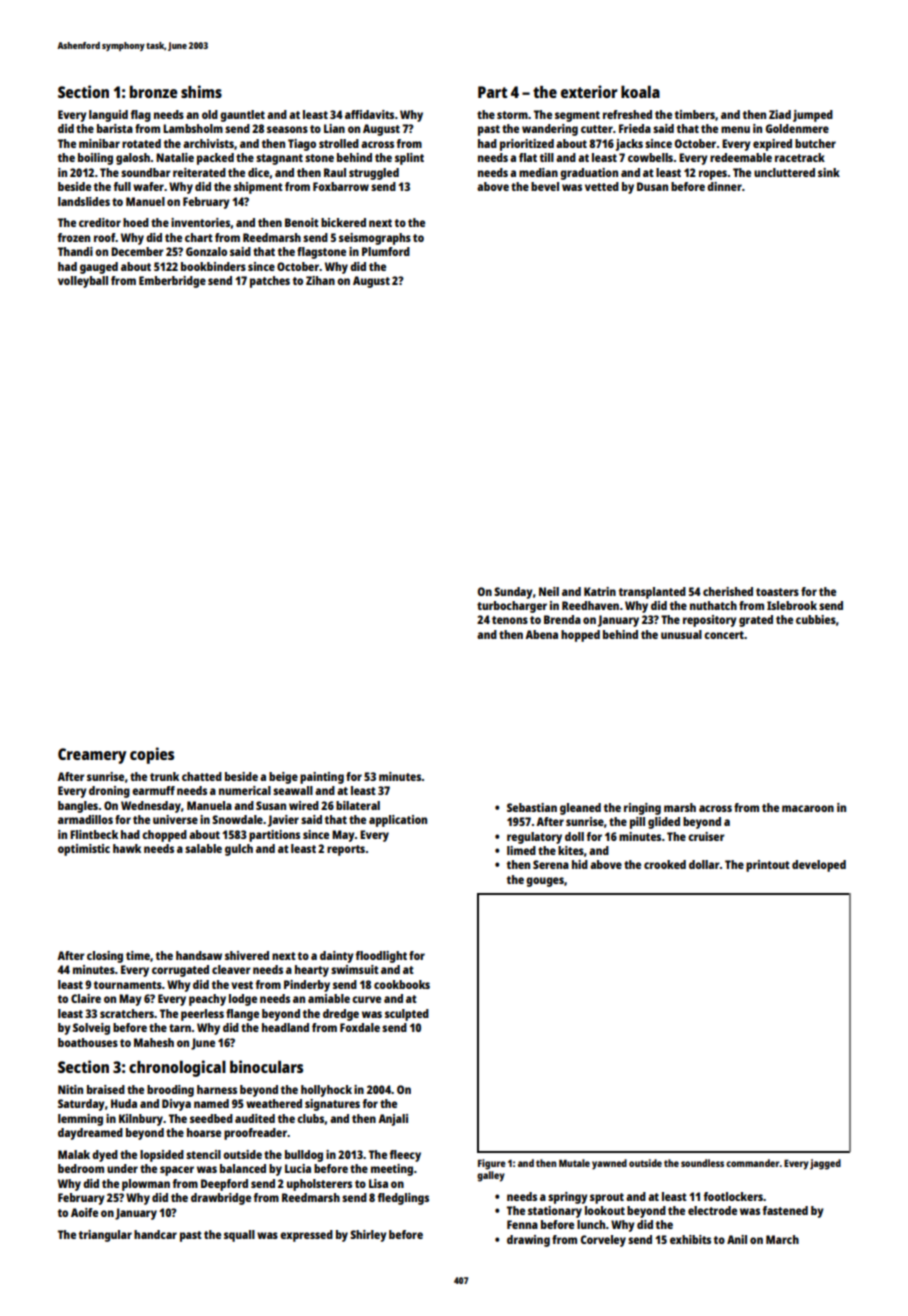  Describe the element at coordinates (274, 1103) in the screenshot. I see `weathered` at that location.
